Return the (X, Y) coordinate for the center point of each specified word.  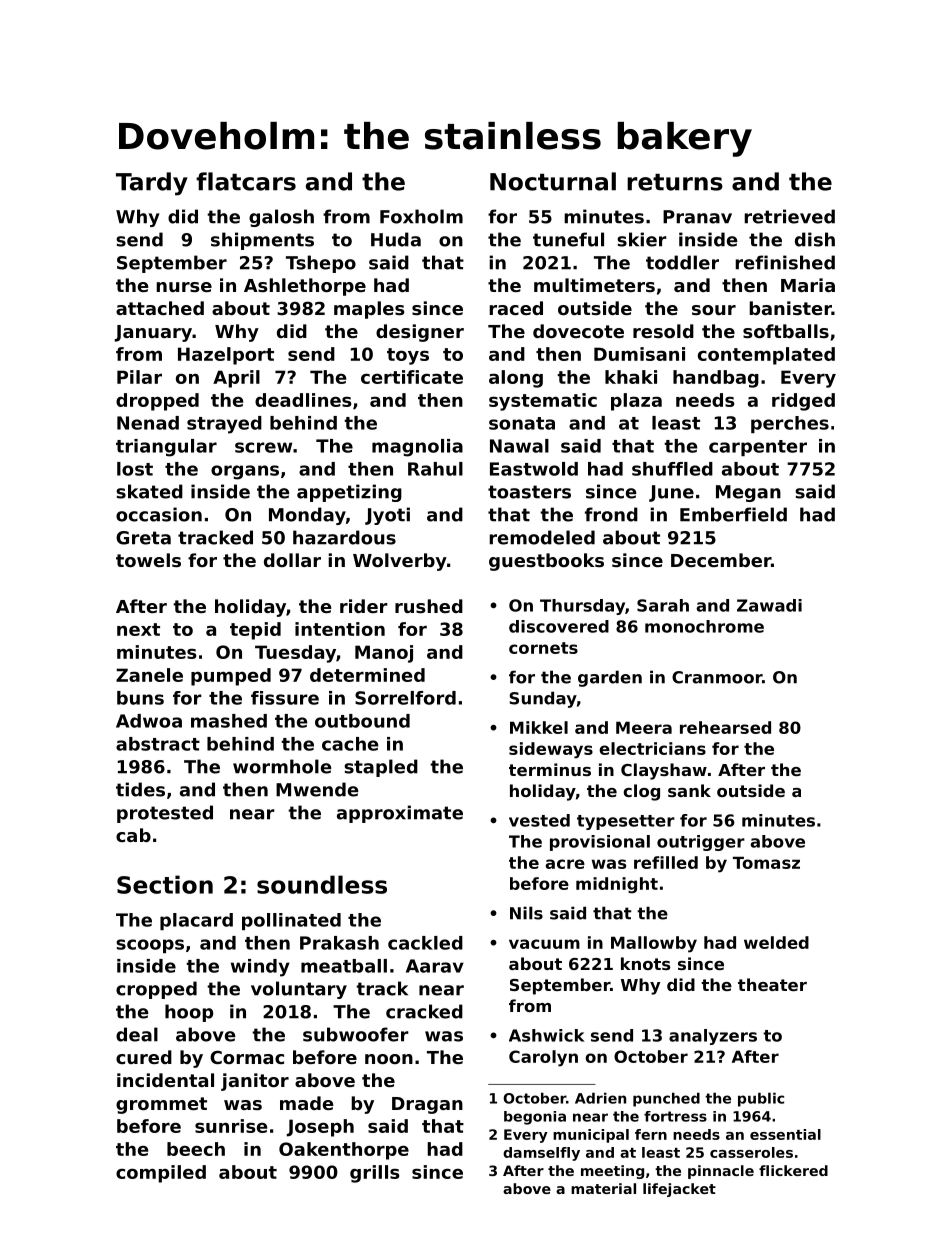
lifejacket (679, 1190)
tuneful (568, 239)
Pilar (139, 377)
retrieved (789, 216)
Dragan (427, 1105)
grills (374, 1174)
